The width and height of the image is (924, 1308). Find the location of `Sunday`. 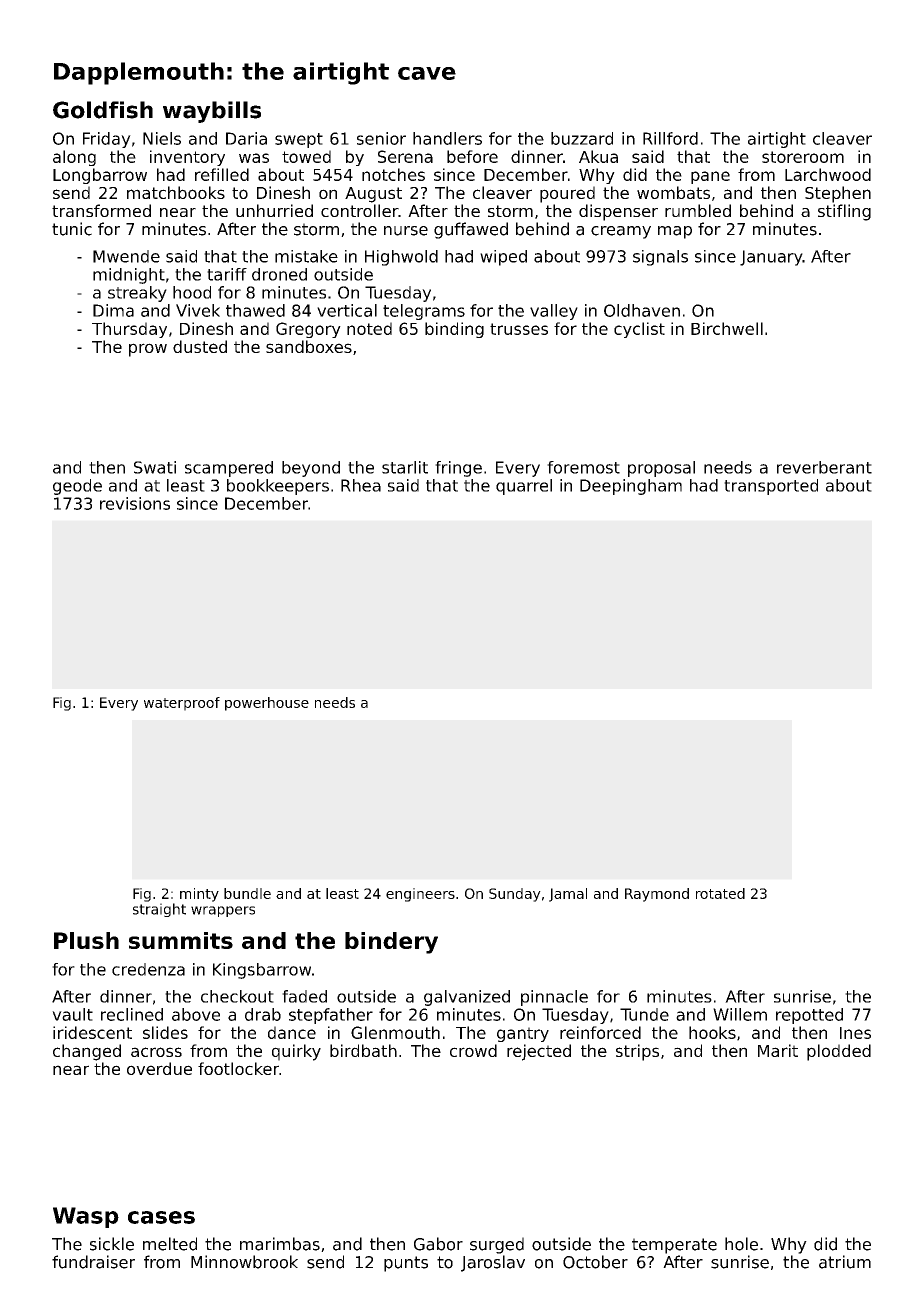

Sunday is located at coordinates (515, 895).
